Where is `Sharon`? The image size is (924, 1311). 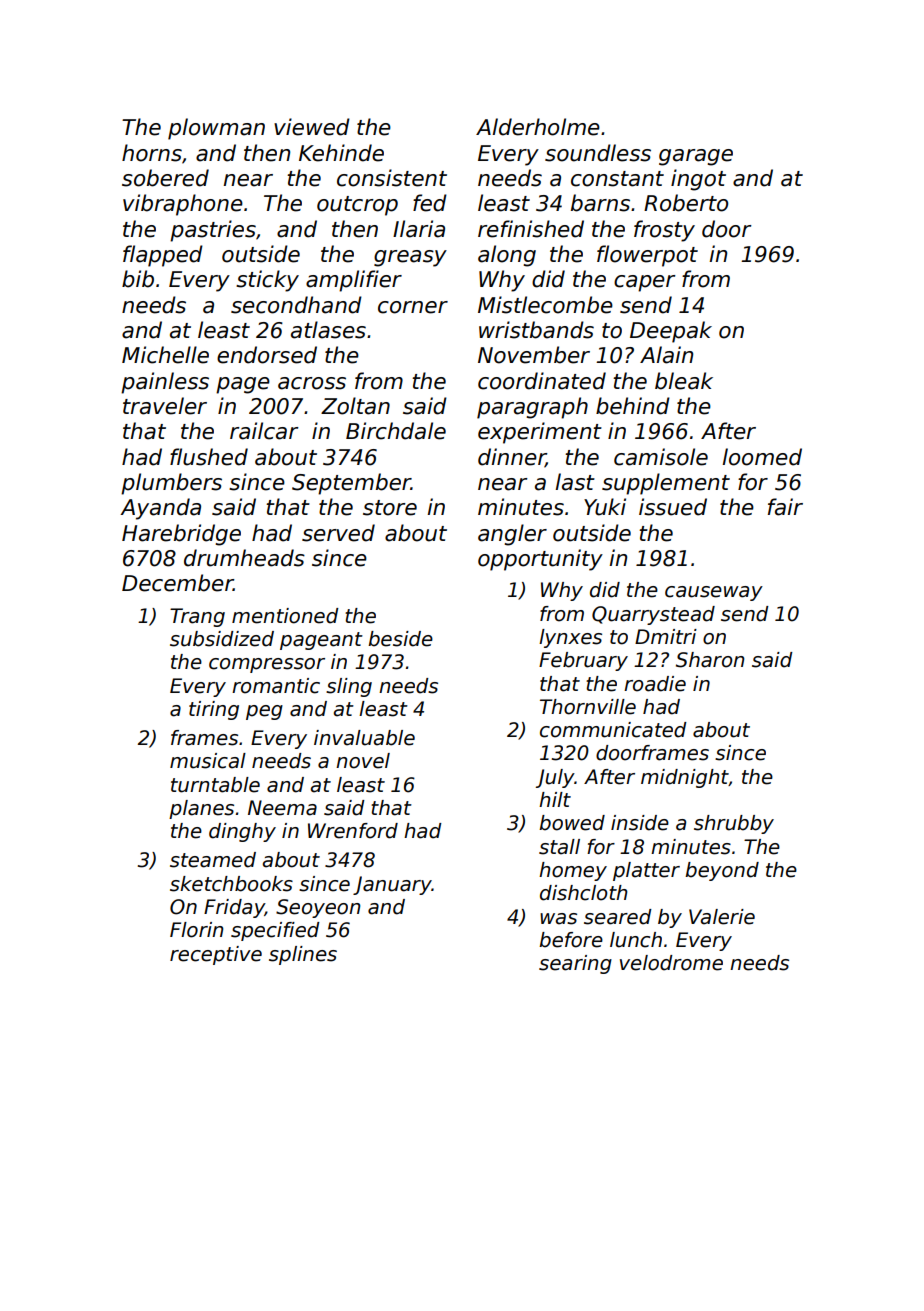
Sharon is located at coordinates (710, 660).
